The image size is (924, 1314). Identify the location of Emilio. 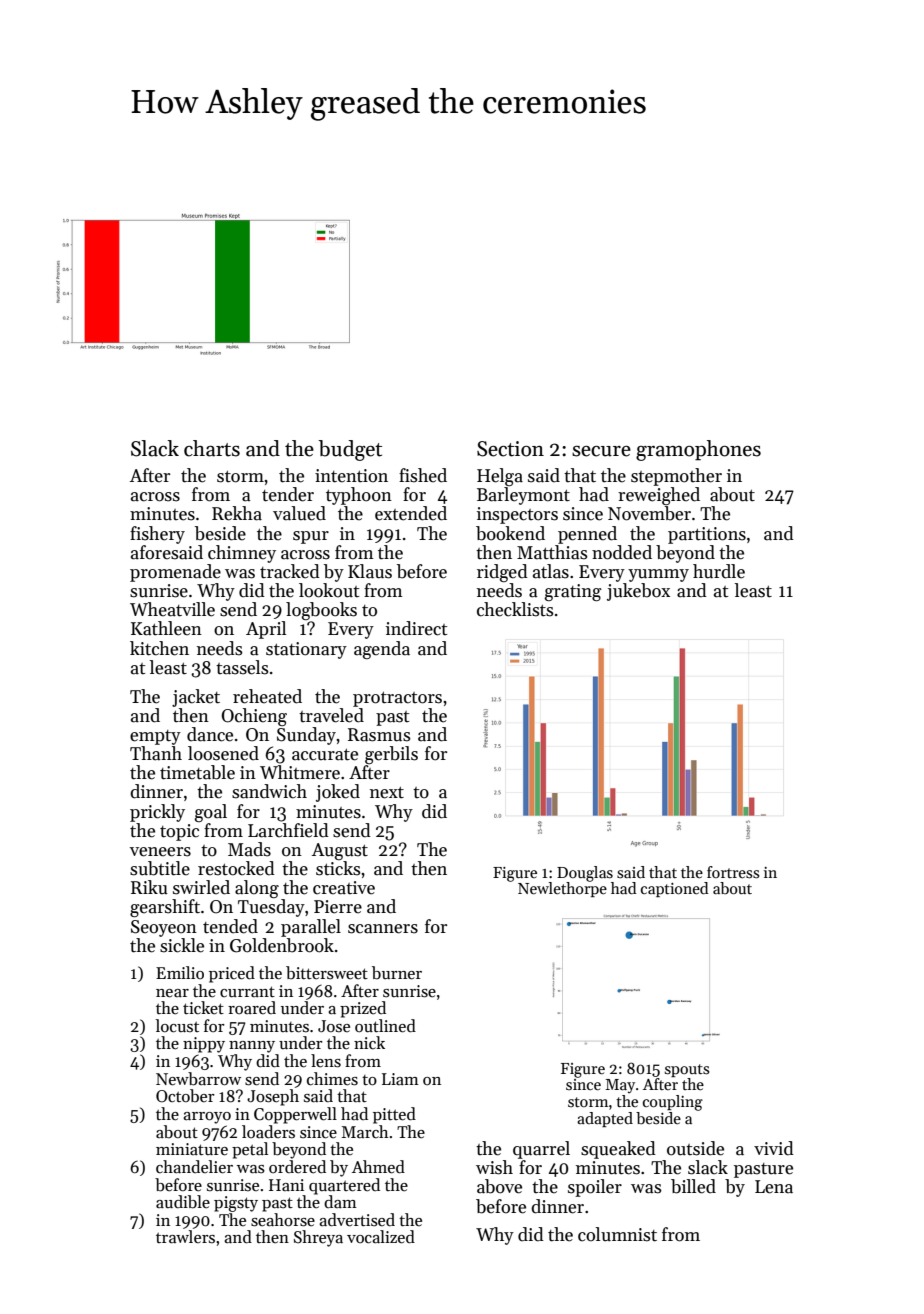
(180, 972).
